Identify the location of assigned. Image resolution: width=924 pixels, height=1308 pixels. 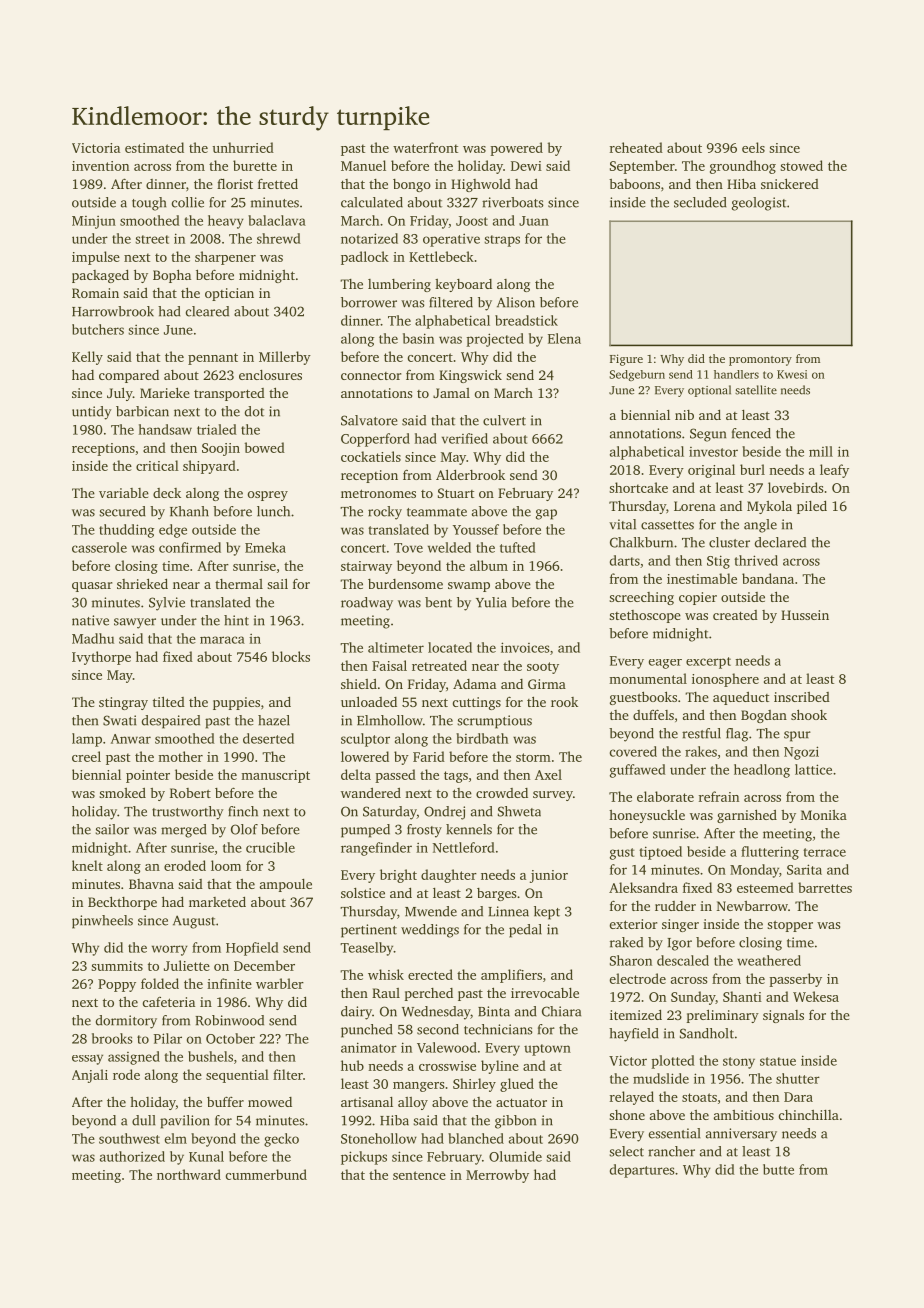
(134, 1058).
